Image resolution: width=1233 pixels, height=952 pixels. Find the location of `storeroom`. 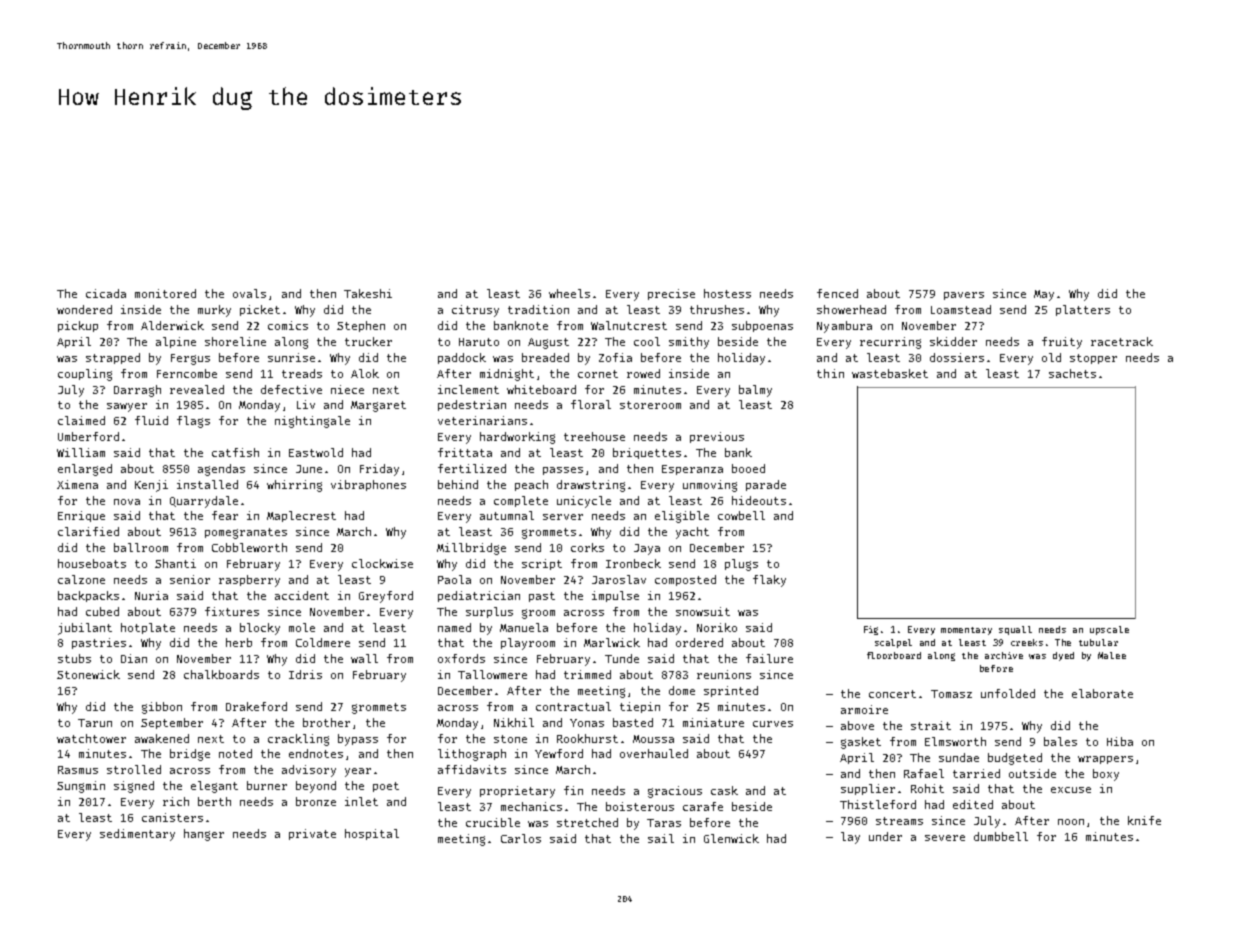

storeroom is located at coordinates (650, 405).
